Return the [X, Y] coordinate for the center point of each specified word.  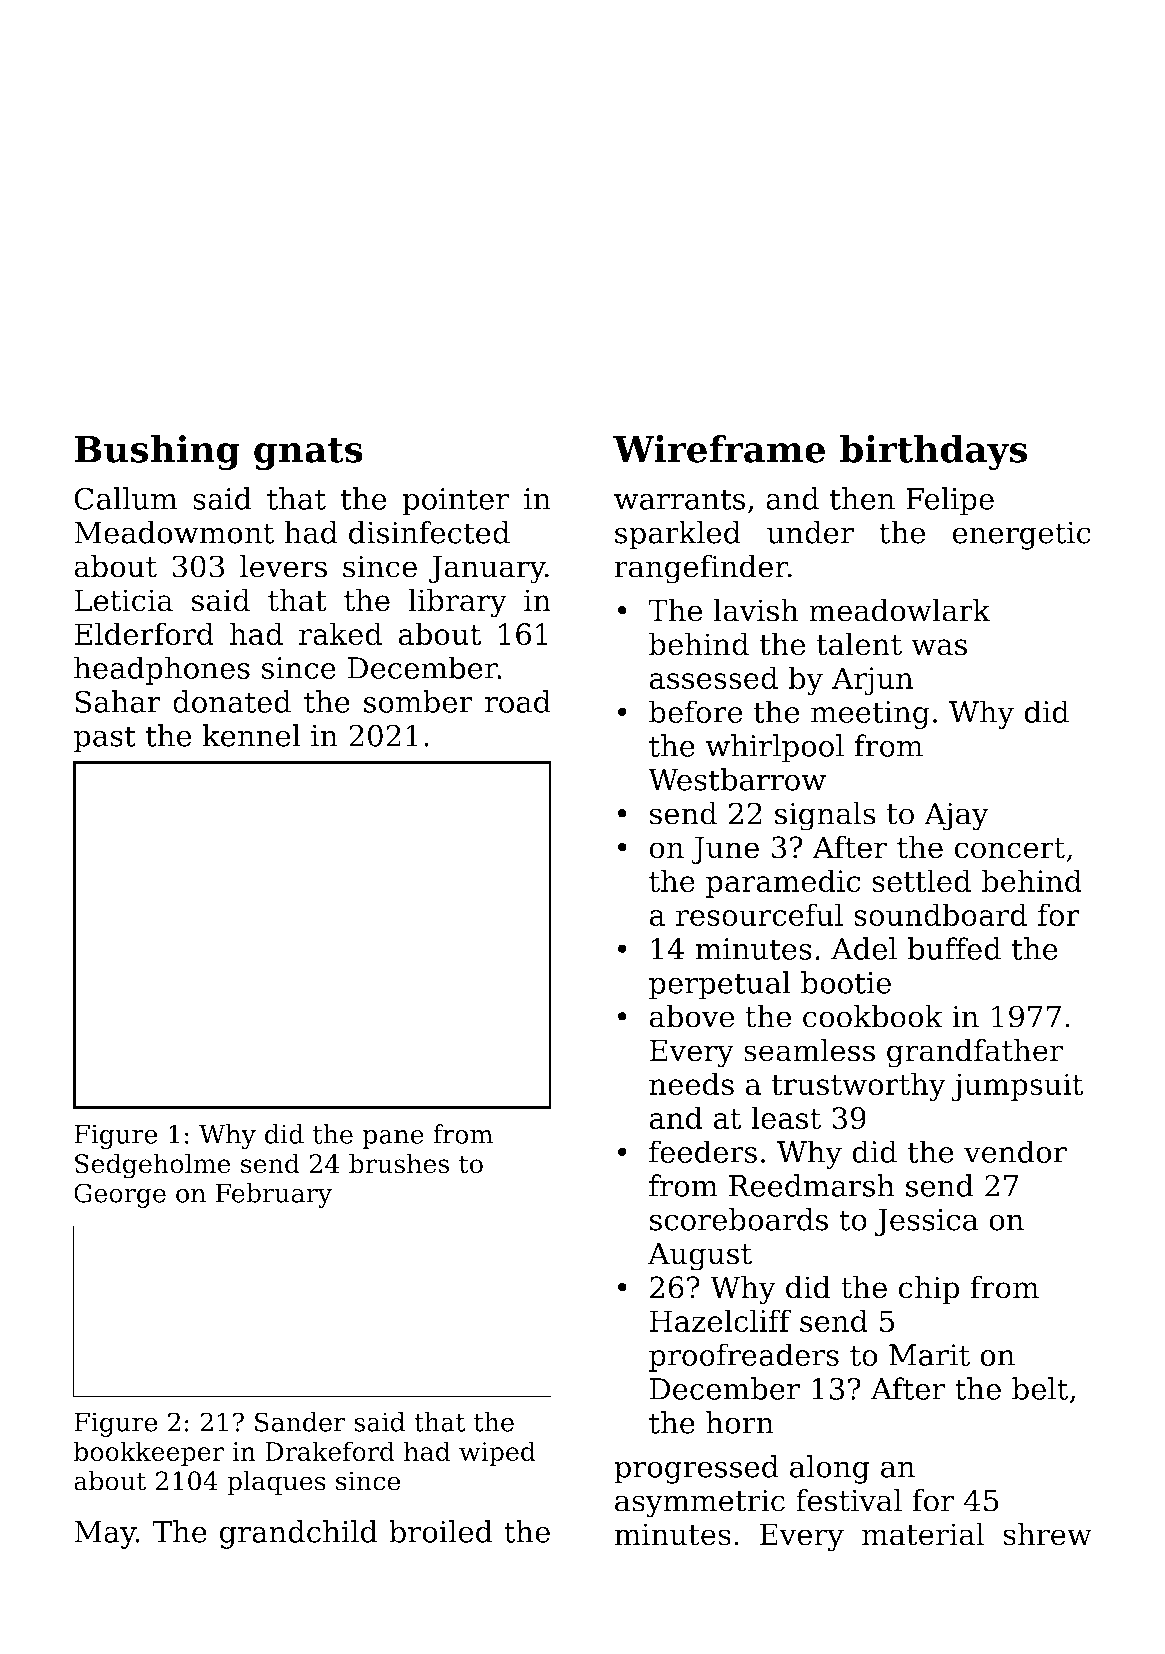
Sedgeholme [153, 1166]
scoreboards [739, 1219]
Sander [300, 1422]
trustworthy [858, 1087]
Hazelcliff [721, 1321]
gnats [308, 454]
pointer [456, 502]
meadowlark [900, 610]
